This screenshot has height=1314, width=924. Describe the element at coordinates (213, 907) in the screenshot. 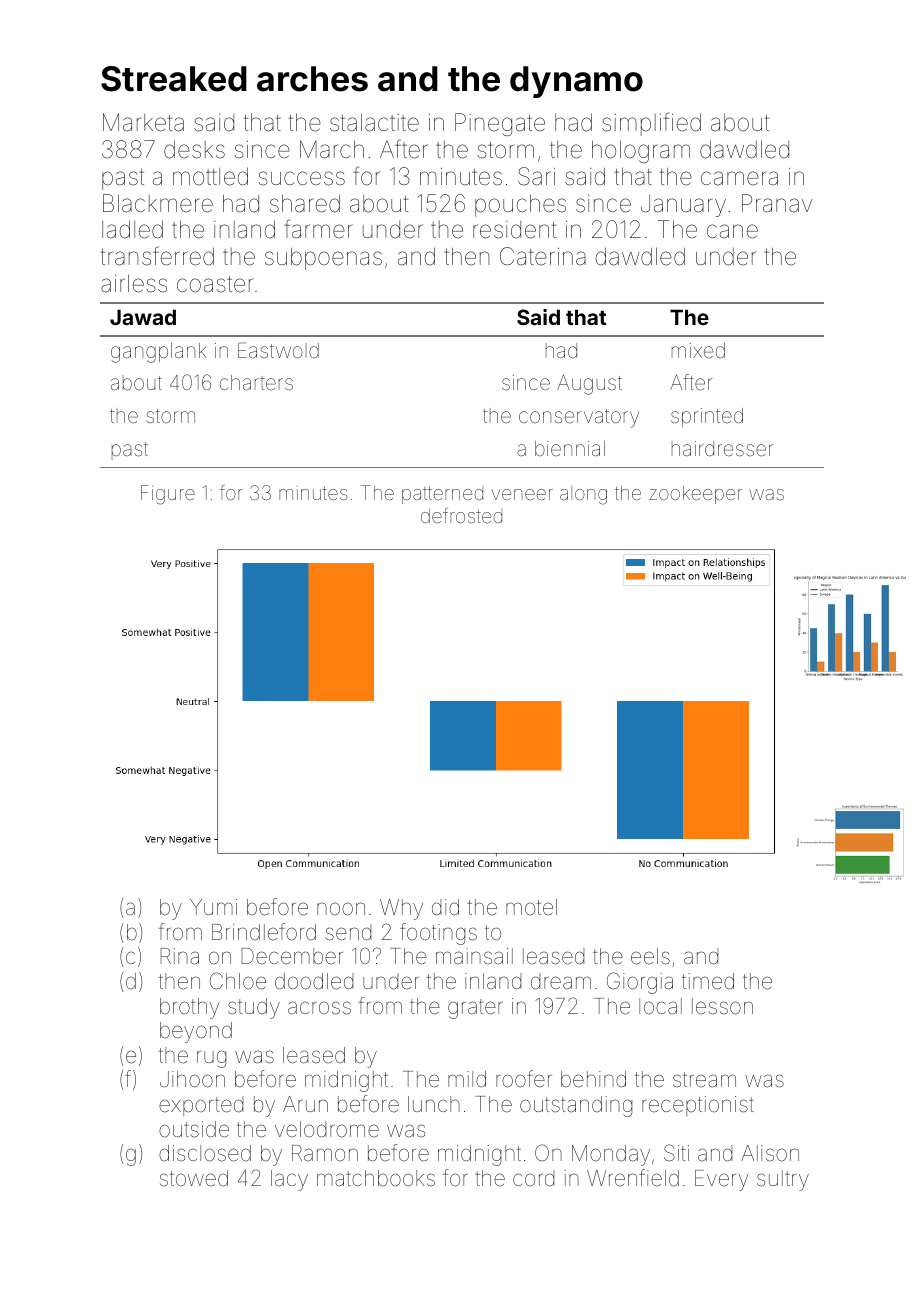

I see `Yumi` at that location.
